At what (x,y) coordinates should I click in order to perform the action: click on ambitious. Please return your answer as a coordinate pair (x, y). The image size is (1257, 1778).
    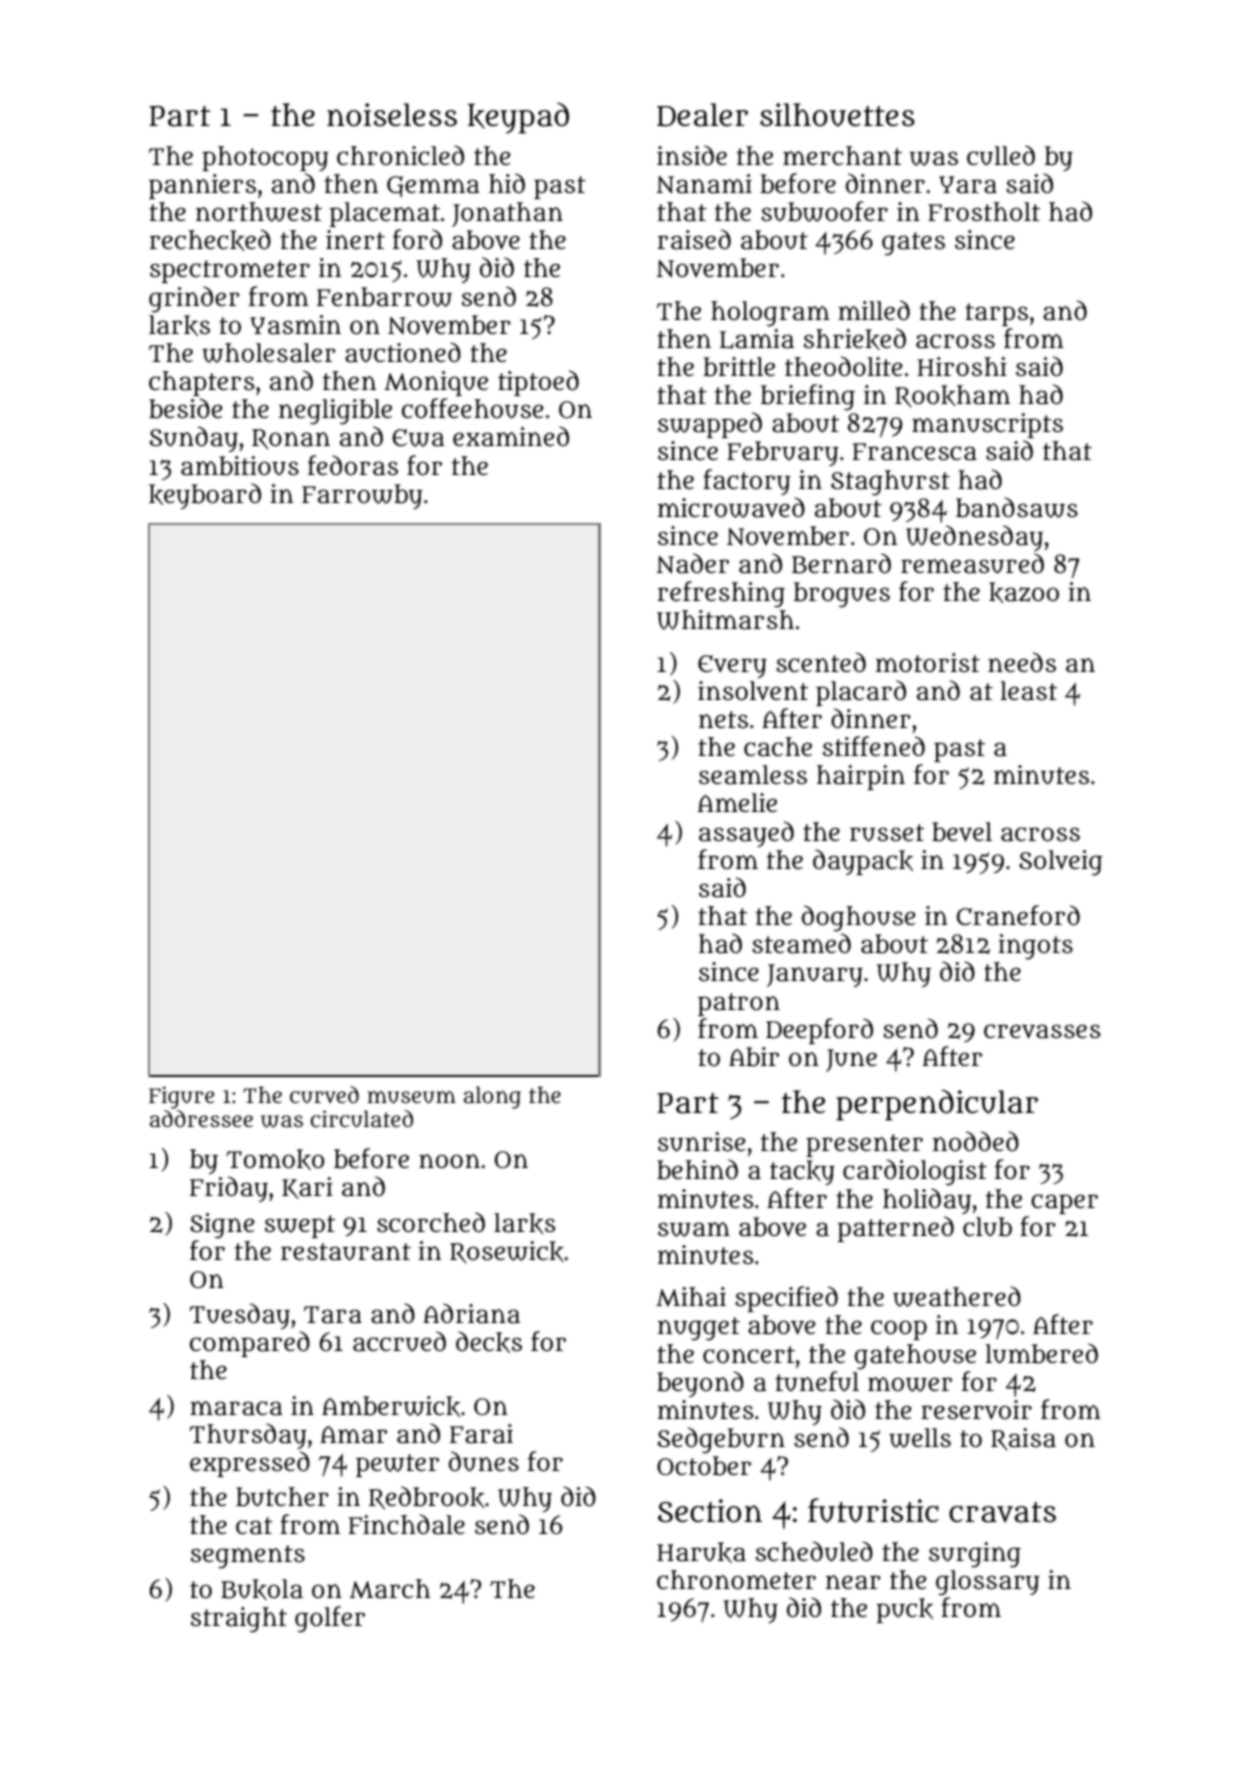
    Looking at the image, I should click on (240, 466).
